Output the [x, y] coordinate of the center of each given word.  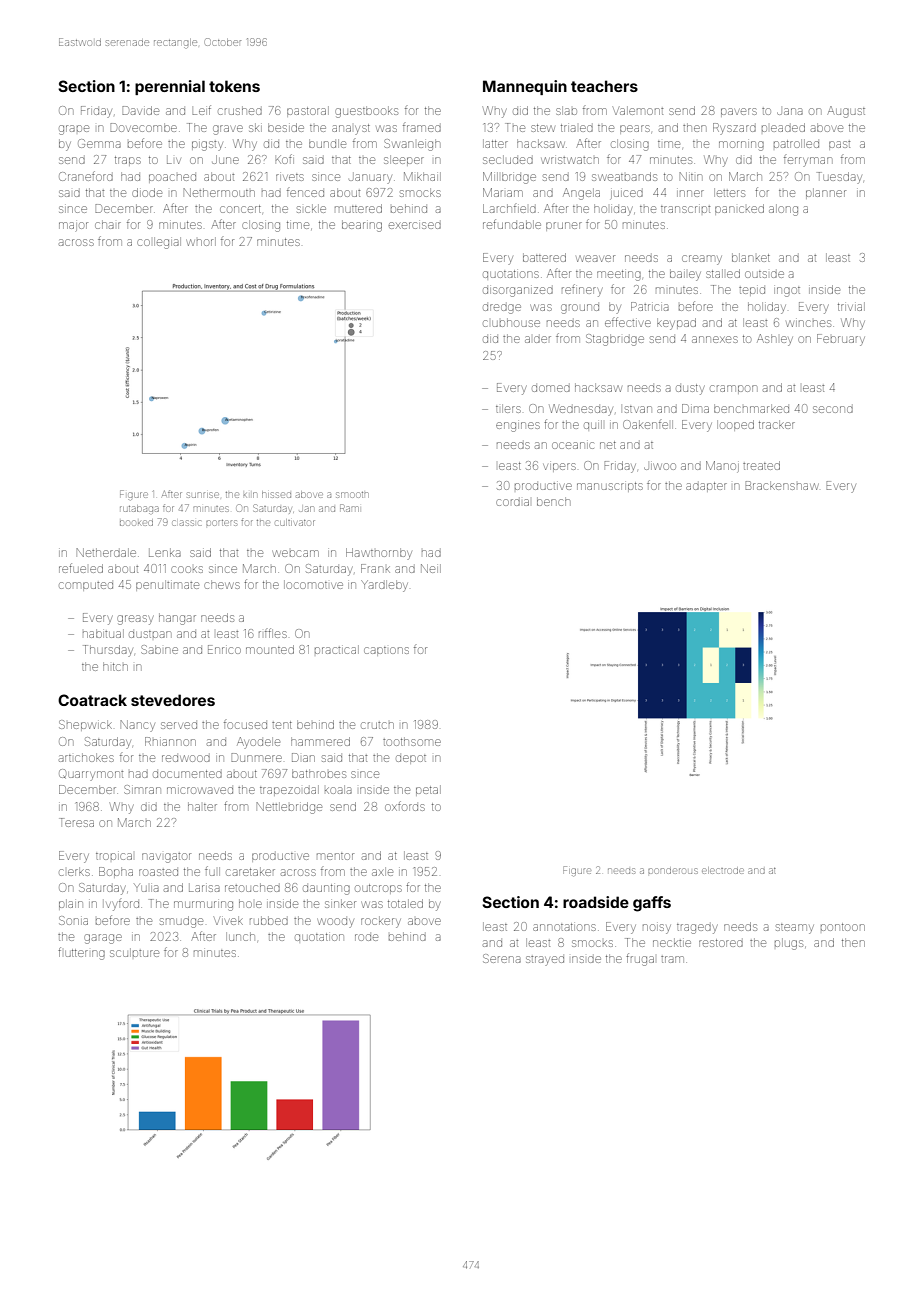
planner [826, 193]
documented [187, 774]
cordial [512, 502]
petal [428, 790]
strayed [545, 961]
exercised [415, 225]
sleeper [404, 160]
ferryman [808, 162]
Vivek [228, 920]
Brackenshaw [782, 485]
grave [228, 130]
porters [221, 523]
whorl [201, 241]
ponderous [672, 871]
